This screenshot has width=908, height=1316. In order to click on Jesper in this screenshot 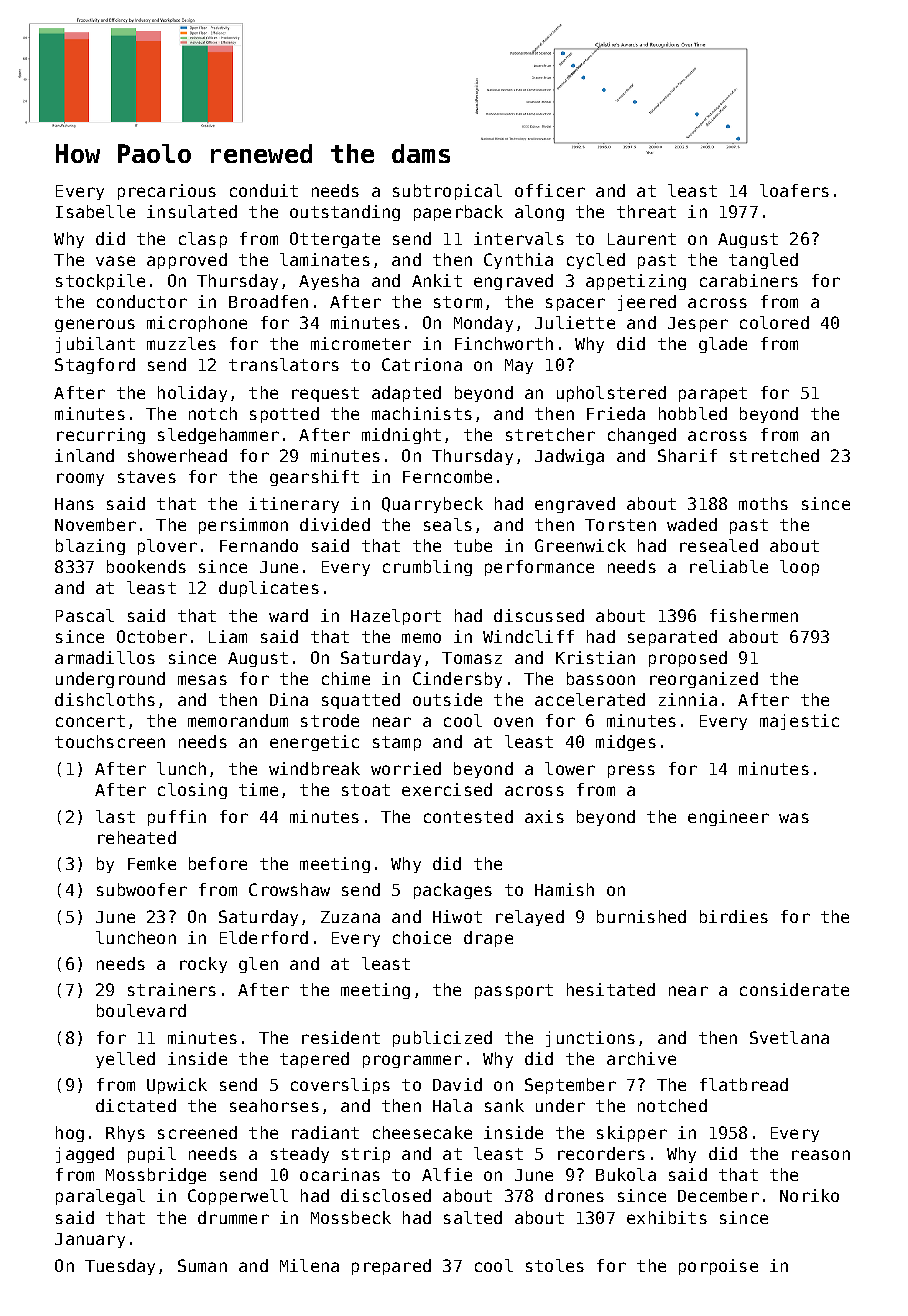, I will do `click(698, 324)`.
